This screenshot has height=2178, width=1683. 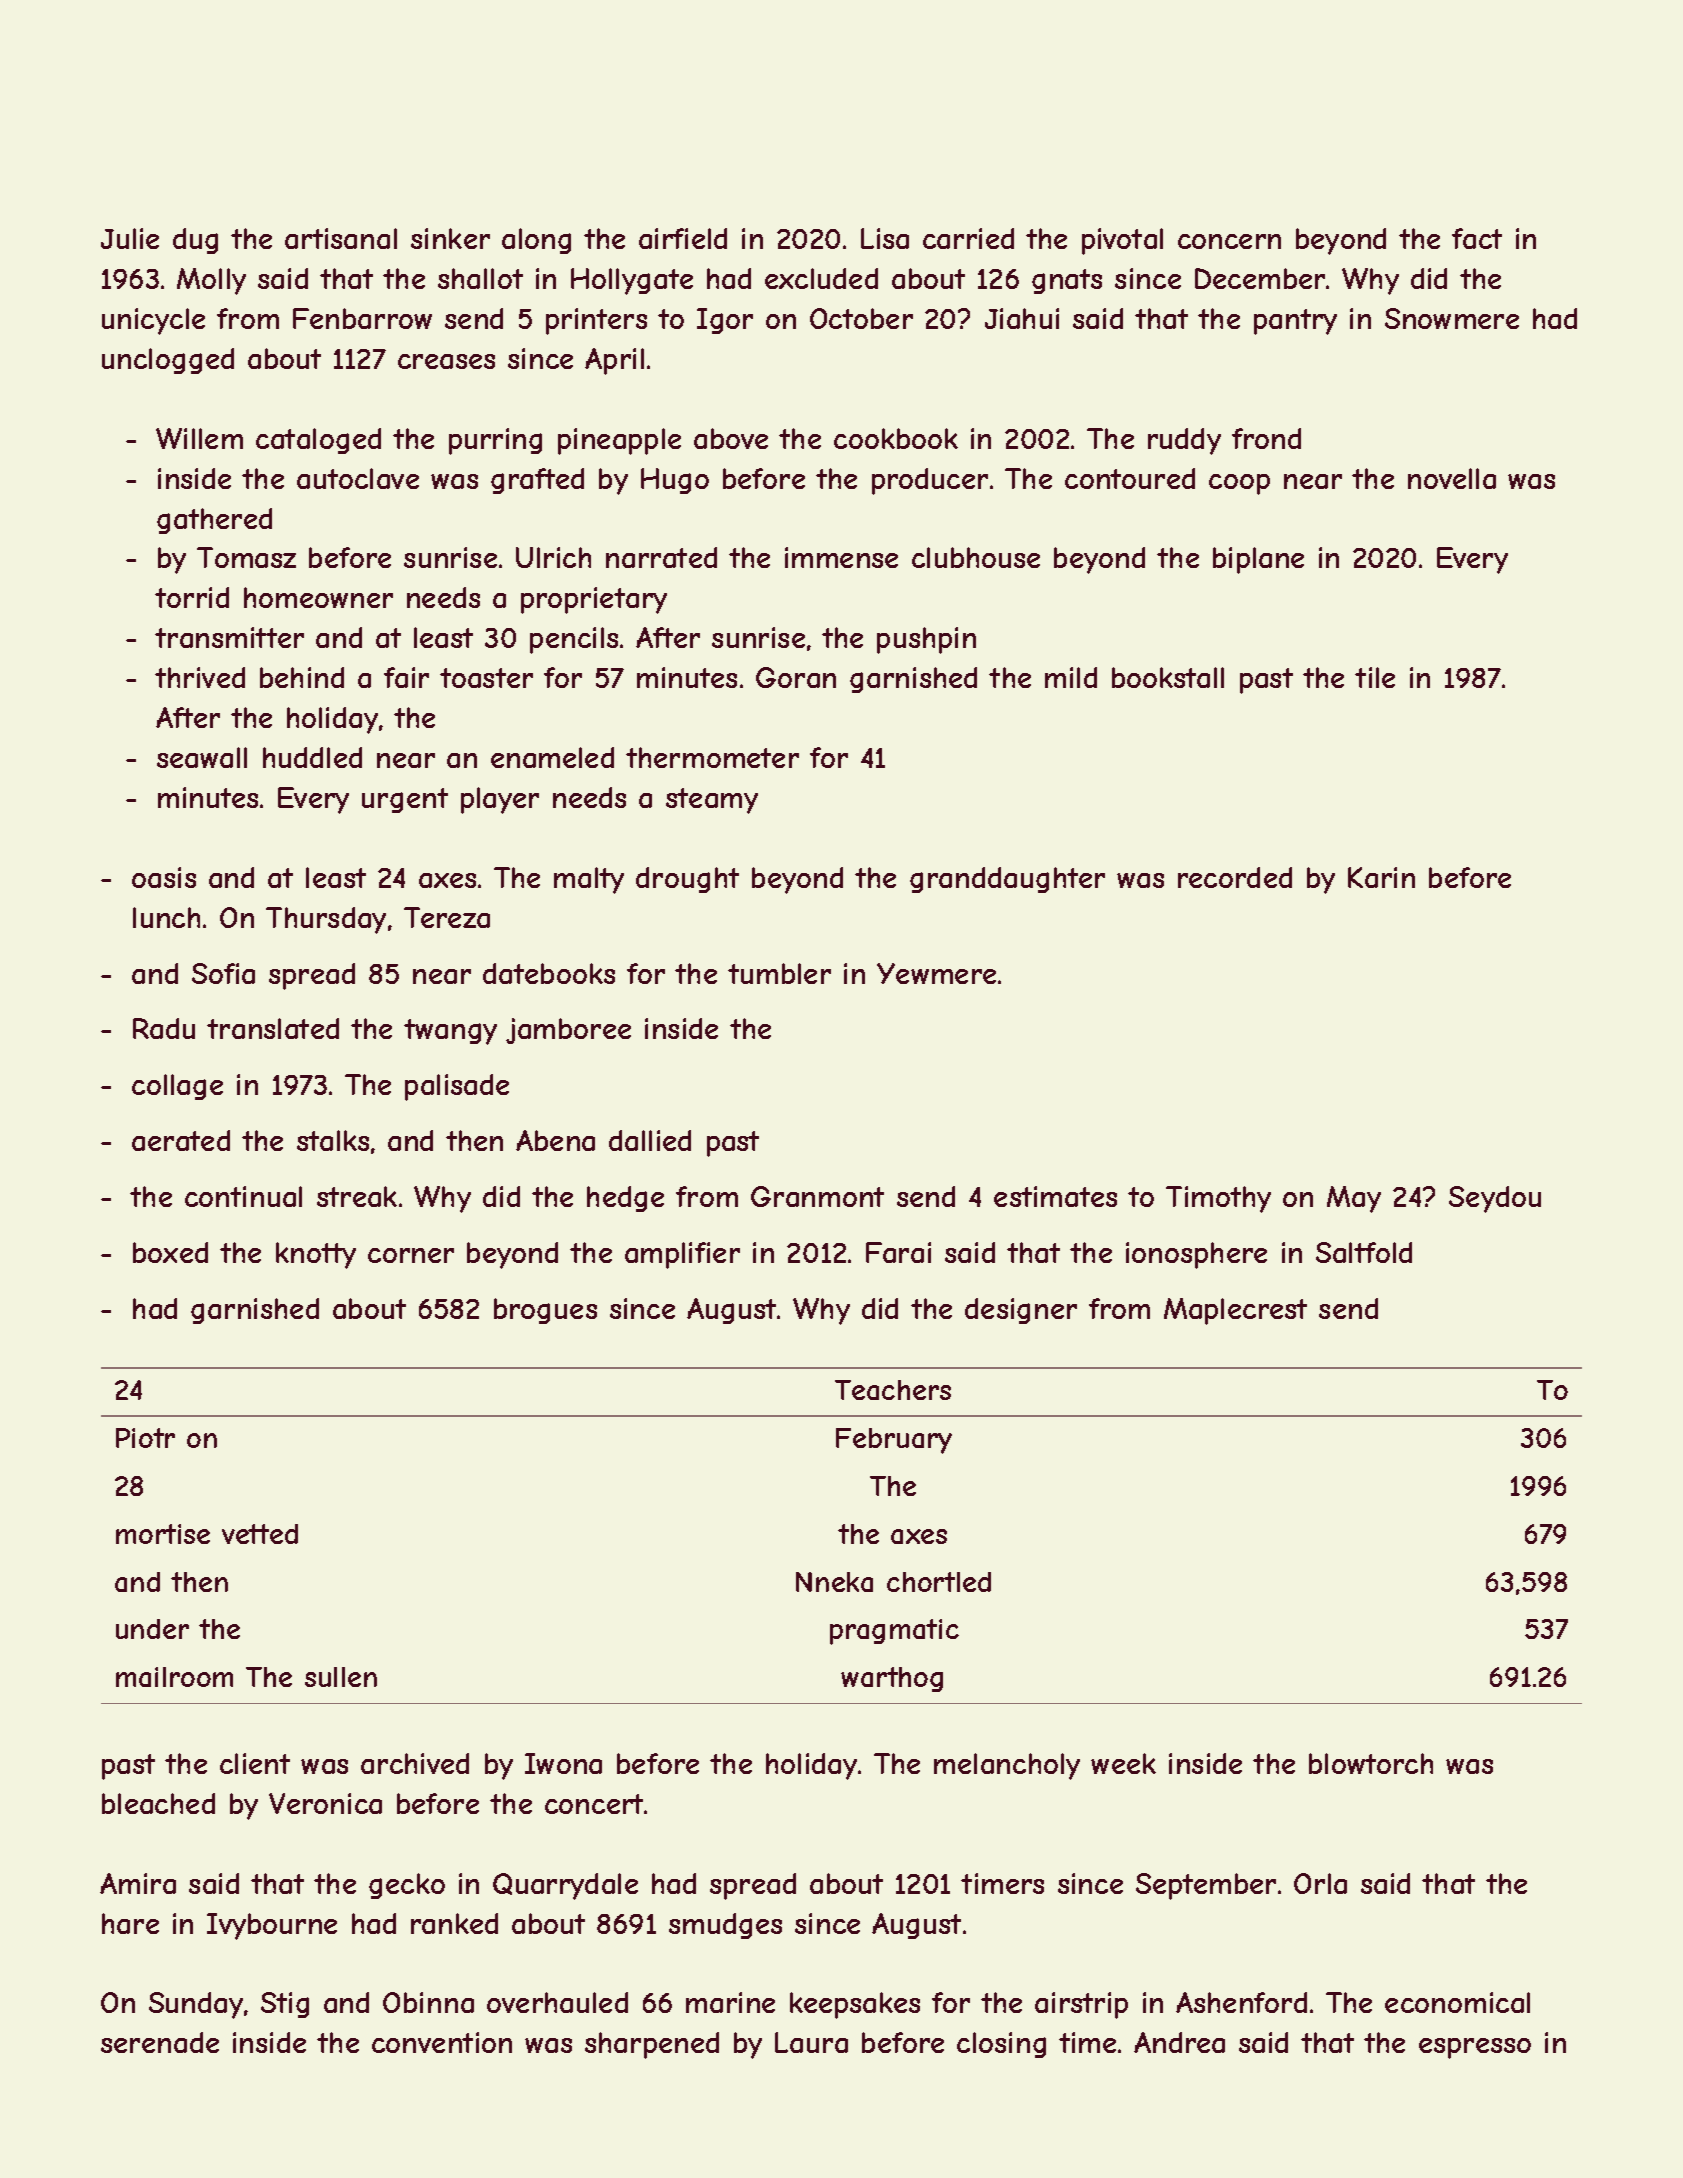 What do you see at coordinates (1266, 438) in the screenshot?
I see `frond` at bounding box center [1266, 438].
